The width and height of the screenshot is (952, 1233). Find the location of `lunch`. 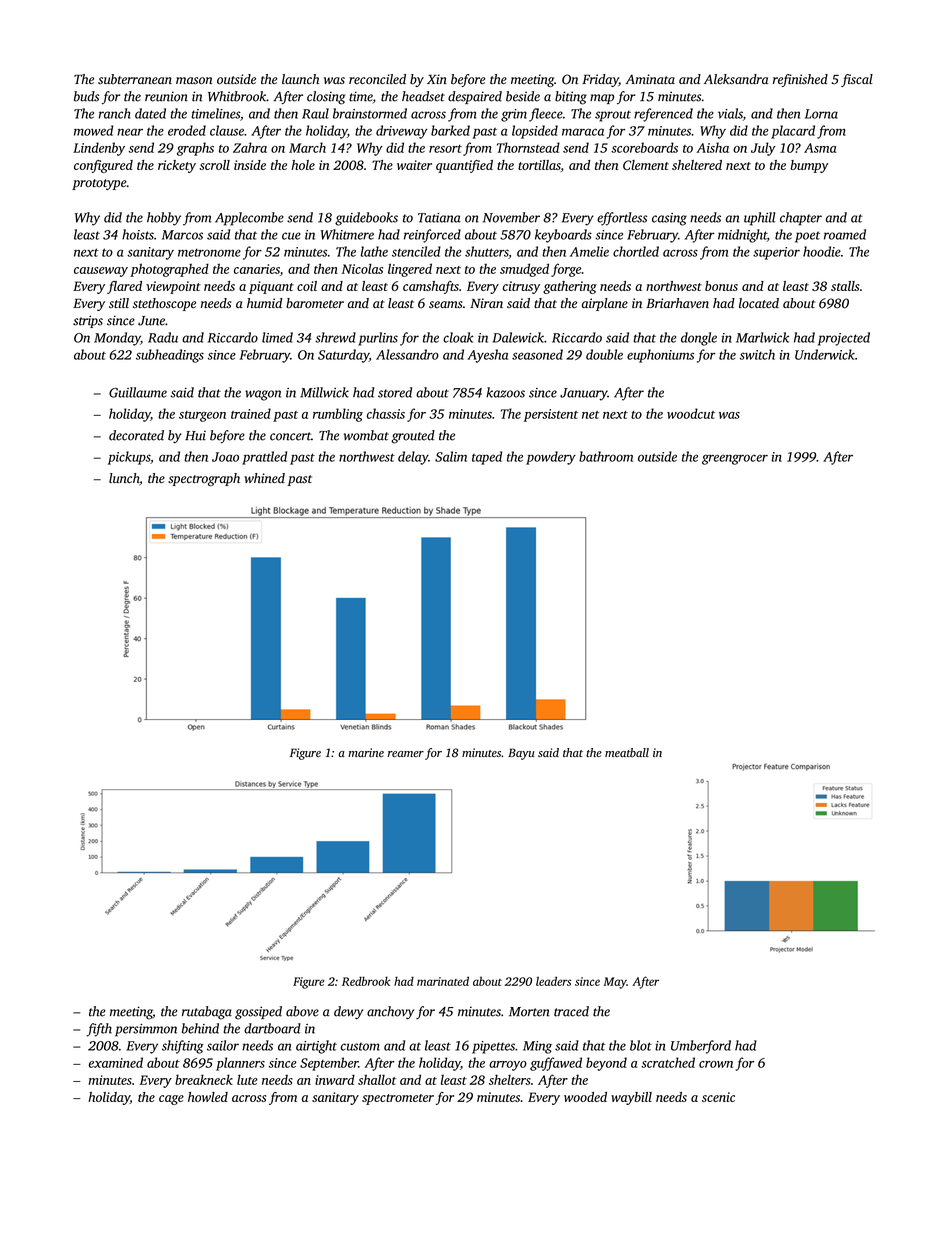

lunch is located at coordinates (124, 478).
